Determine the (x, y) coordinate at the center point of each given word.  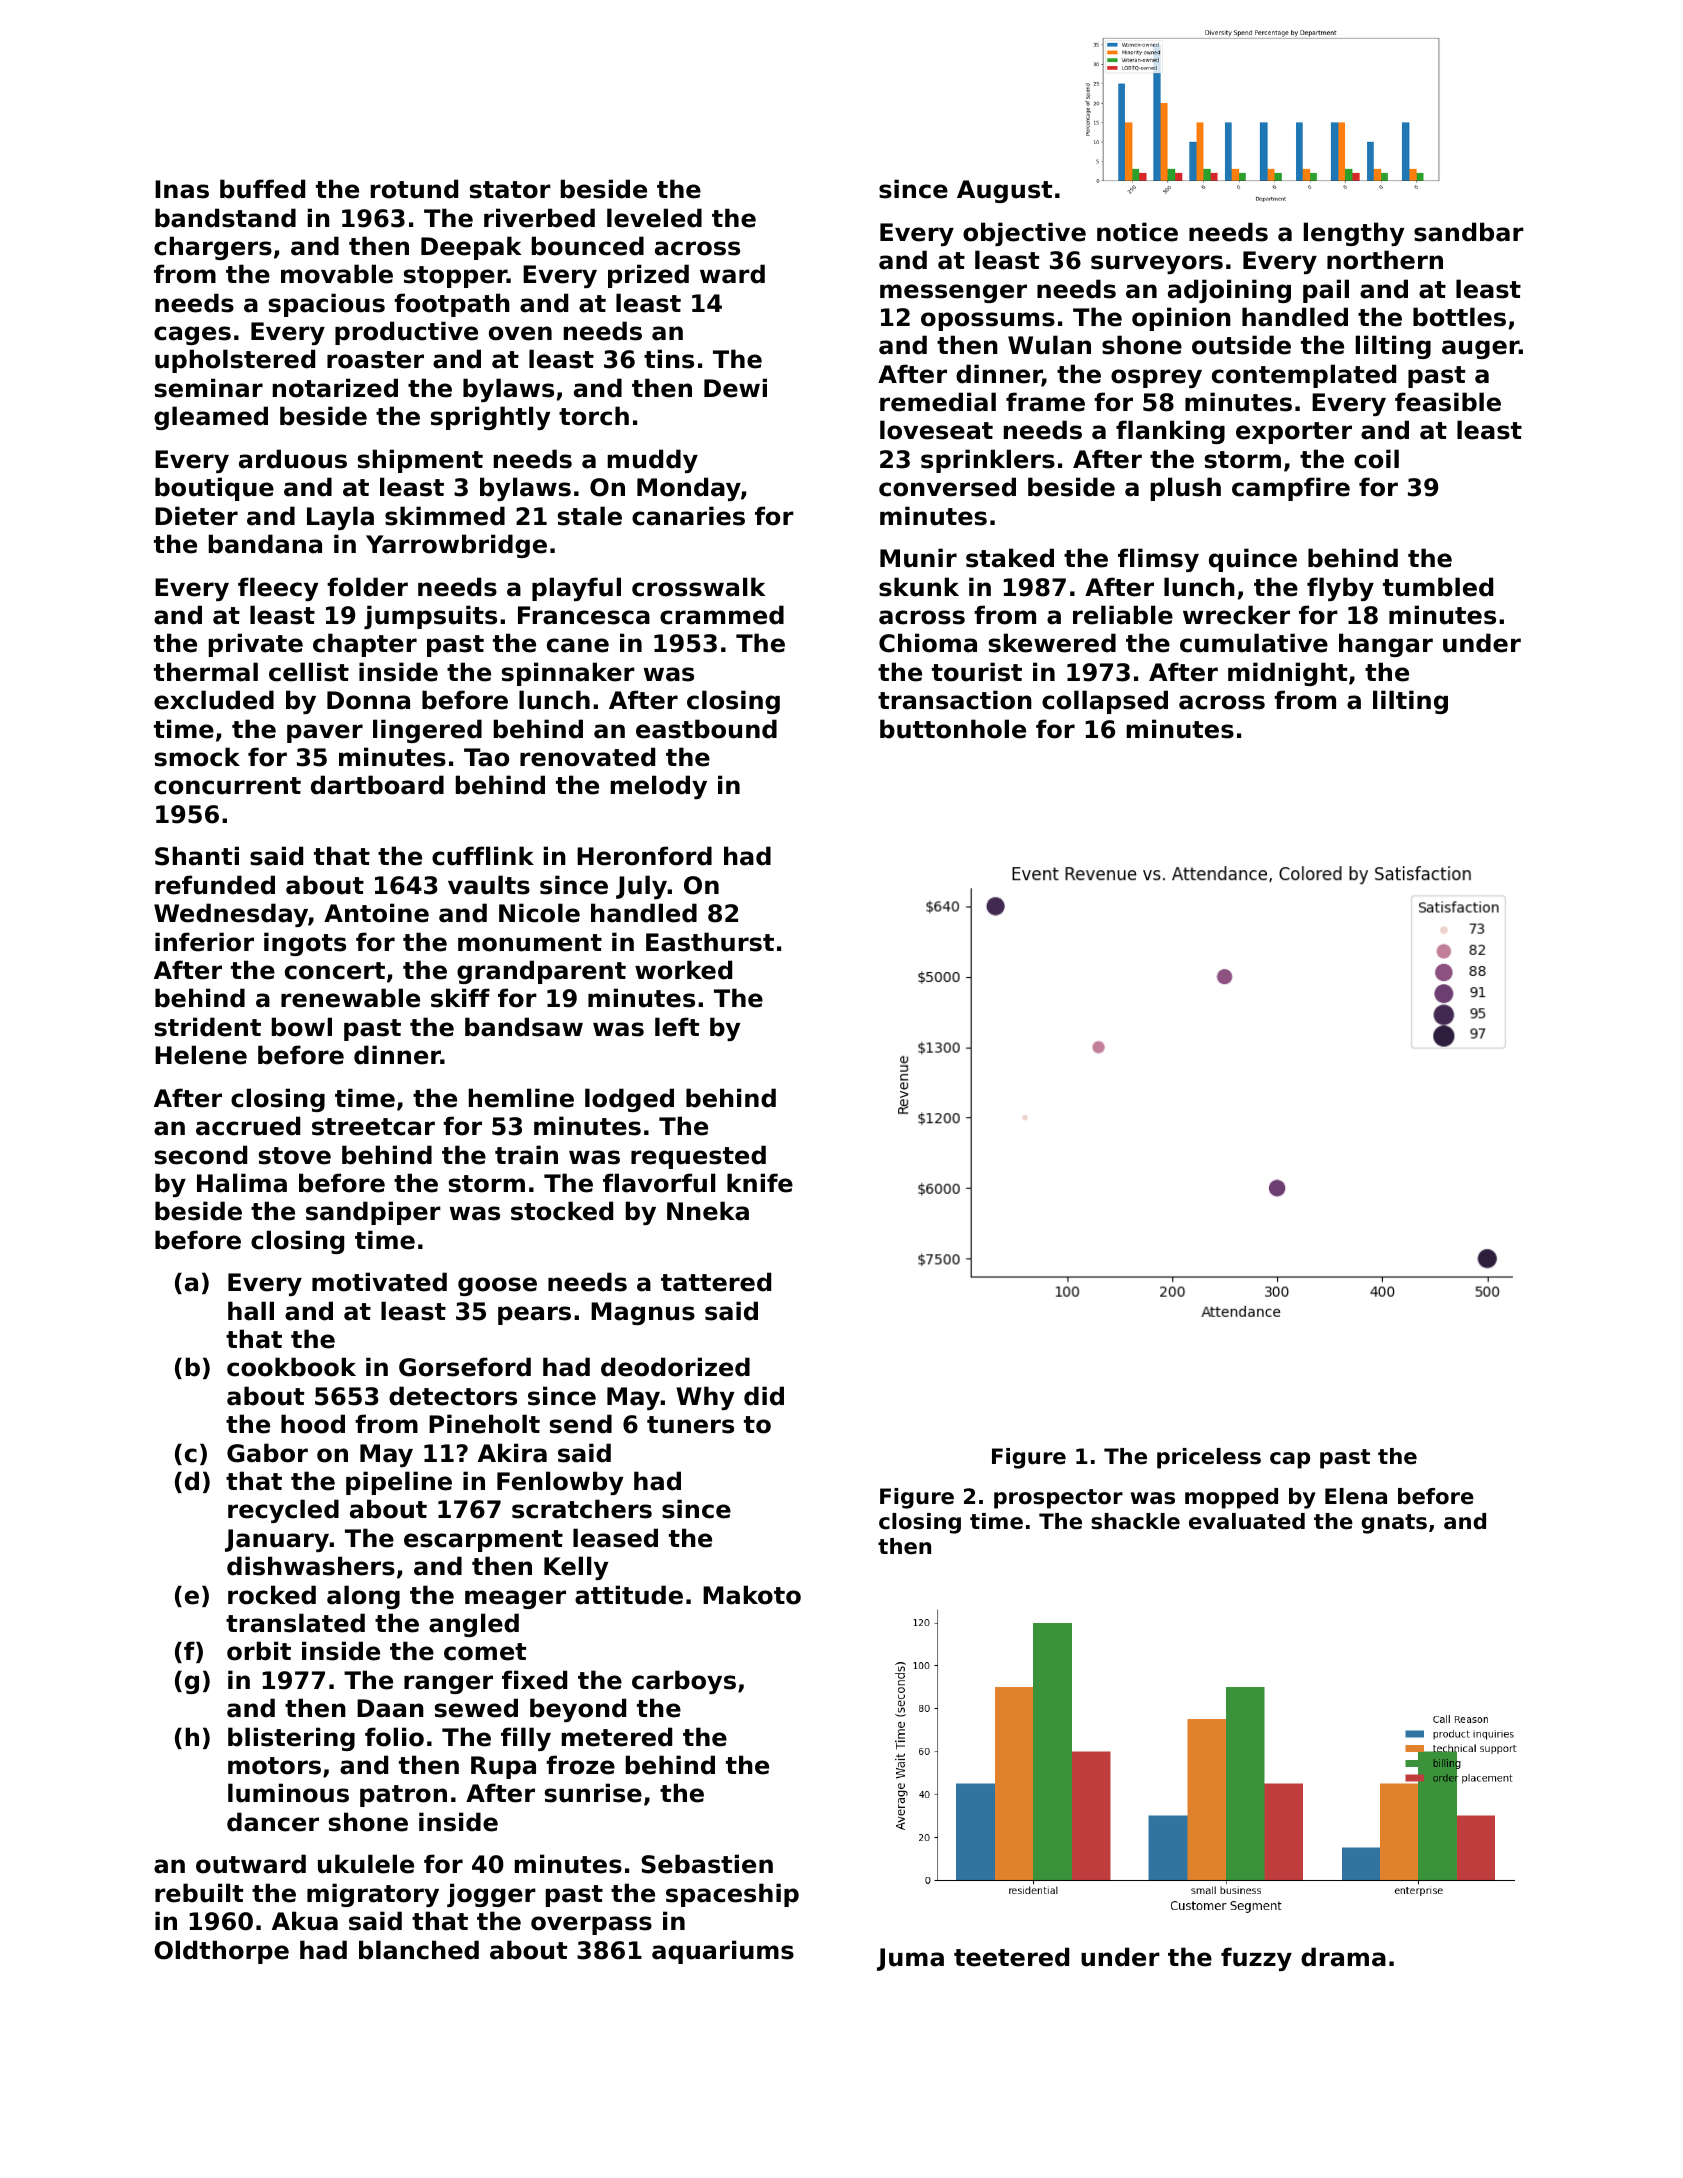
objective (1024, 234)
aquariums (723, 1952)
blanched (419, 1950)
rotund (414, 189)
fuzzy (1256, 1959)
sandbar (1469, 232)
